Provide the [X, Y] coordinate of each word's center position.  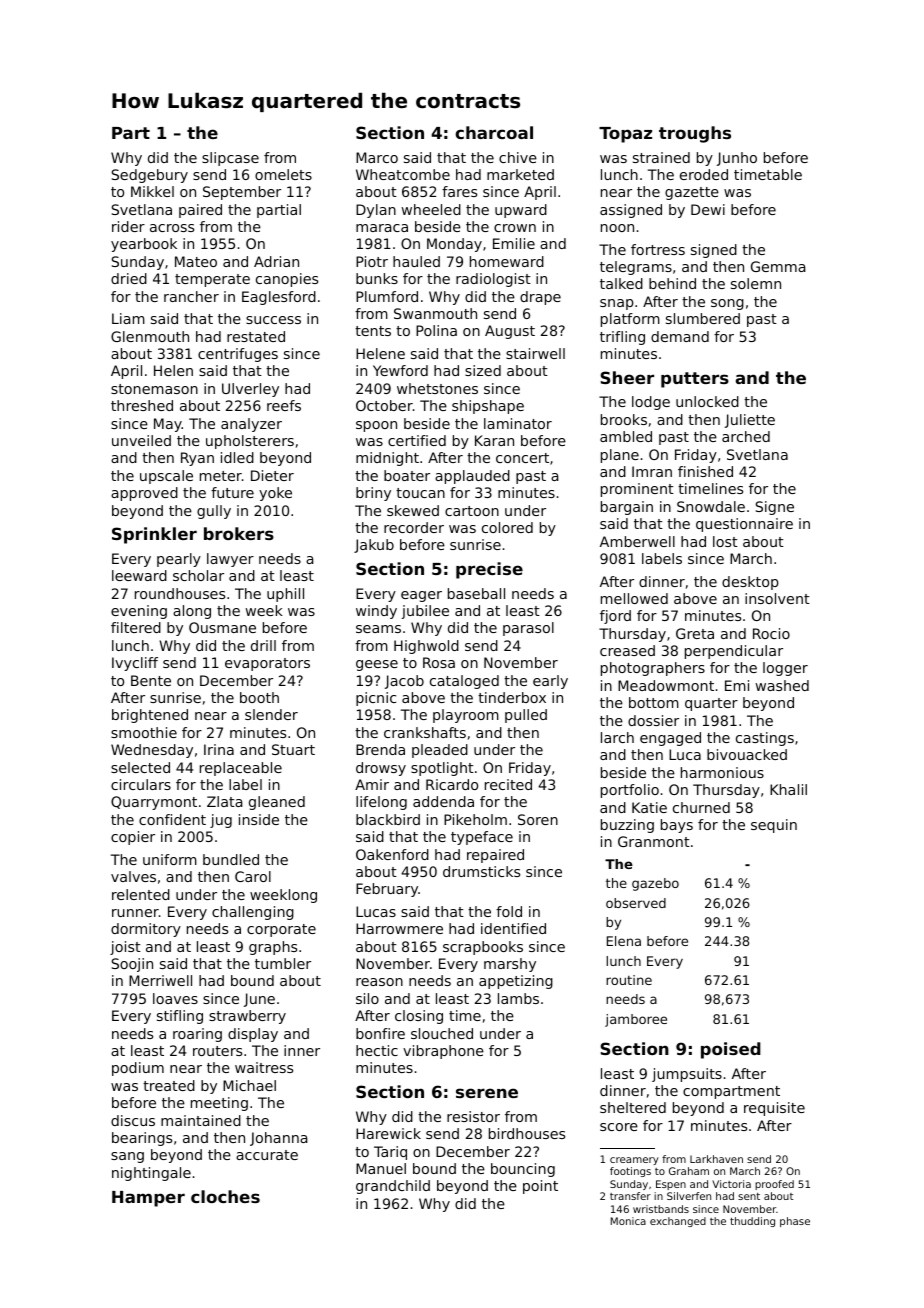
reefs [284, 405]
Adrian [276, 261]
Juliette [750, 421]
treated [169, 1085]
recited [508, 784]
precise [489, 570]
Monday [454, 245]
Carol [253, 876]
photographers [653, 669]
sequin [774, 826]
